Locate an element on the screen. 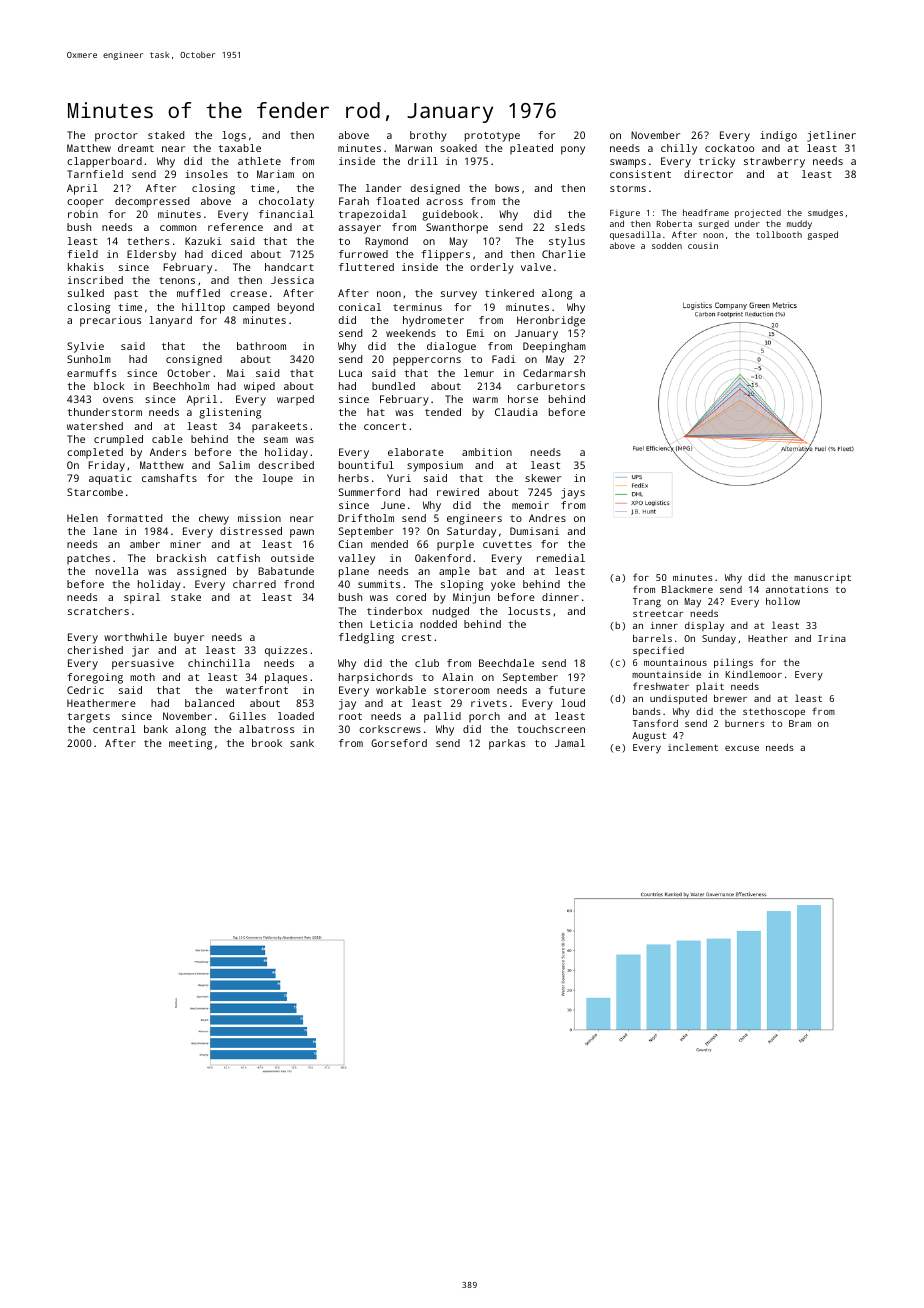 The image size is (924, 1308). loupe is located at coordinates (278, 479).
